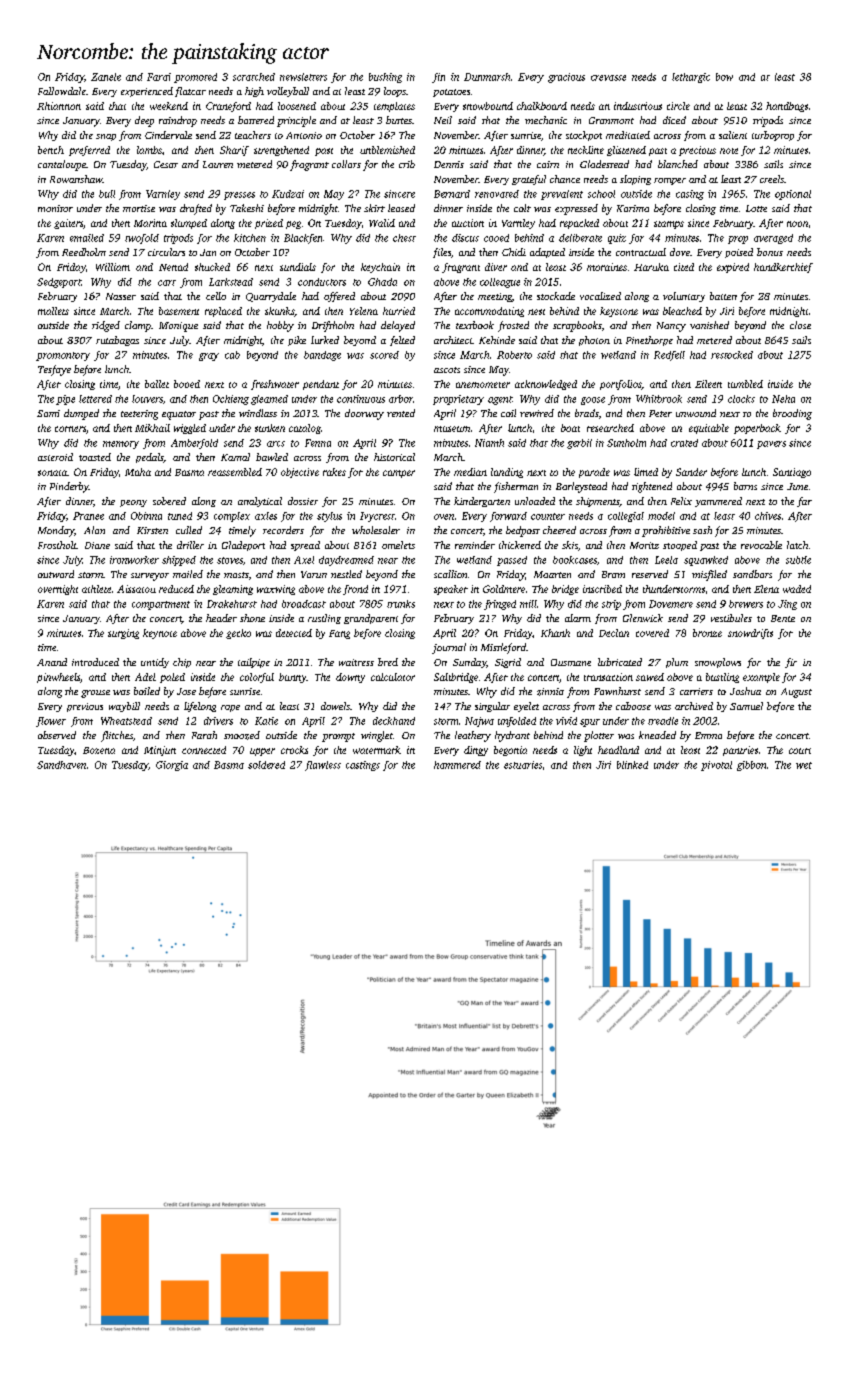 This screenshot has height=1400, width=849. What do you see at coordinates (523, 765) in the screenshot?
I see `estuaries` at bounding box center [523, 765].
